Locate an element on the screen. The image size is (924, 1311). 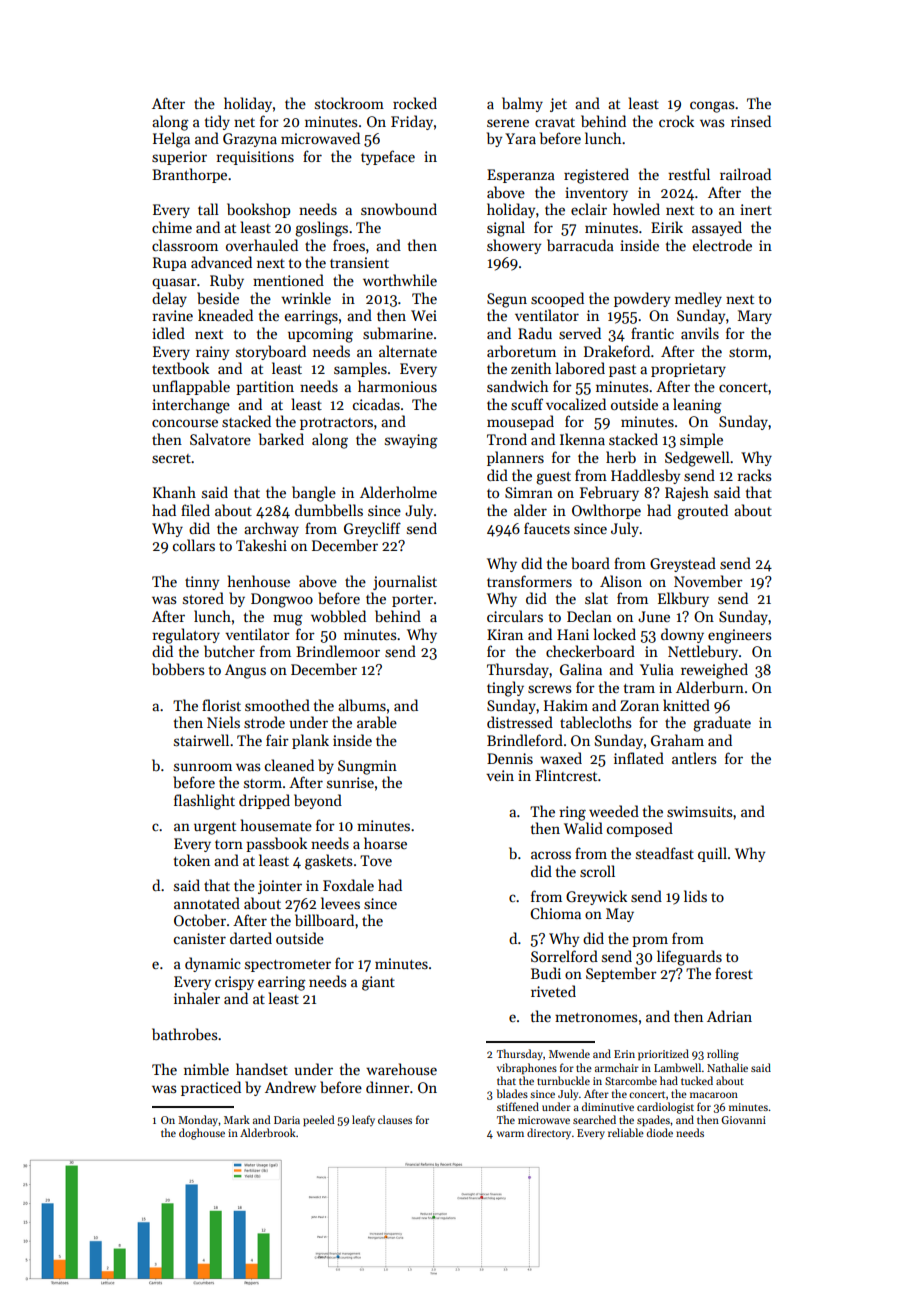
Greycliff is located at coordinates (372, 529).
